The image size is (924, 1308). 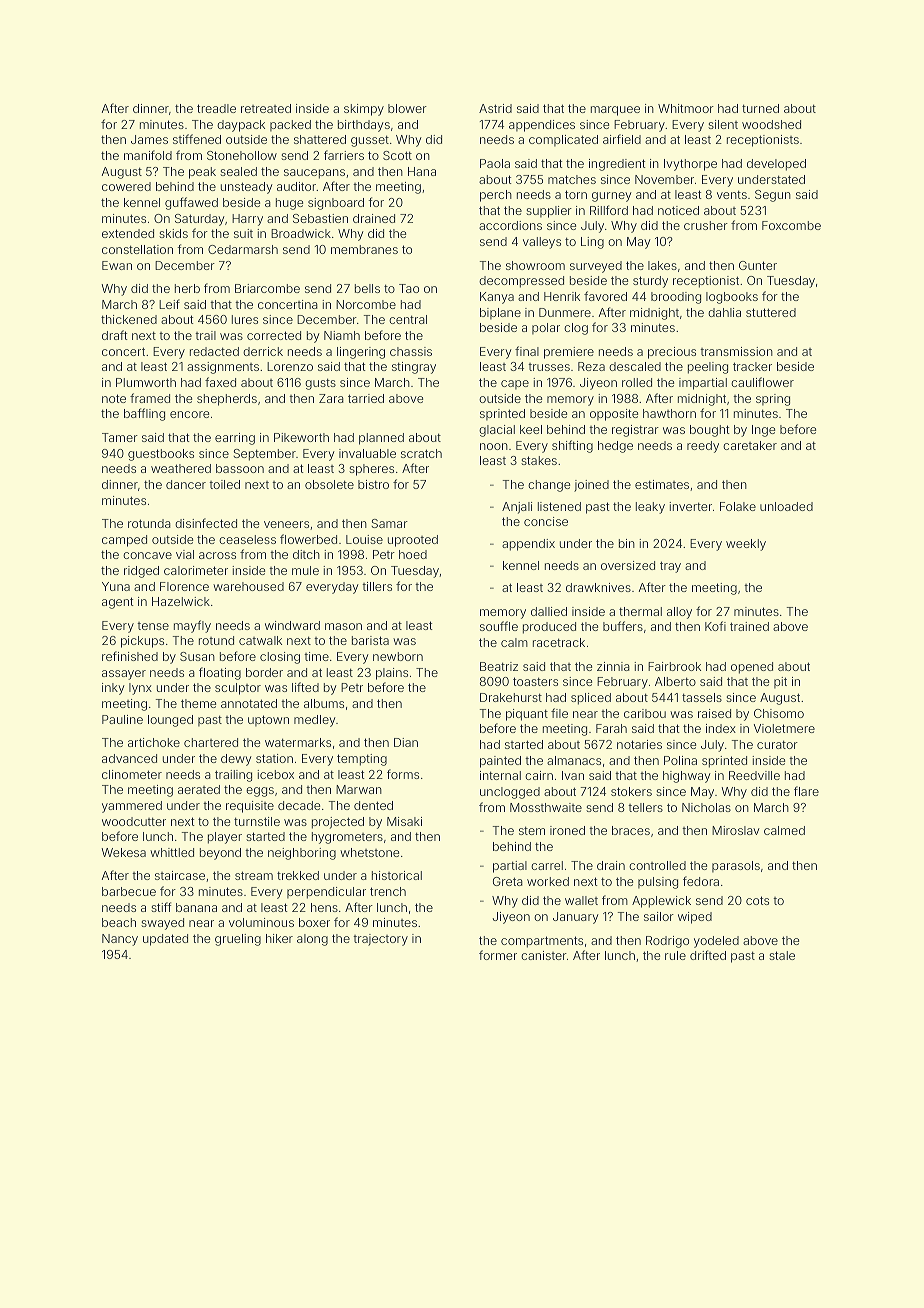 I want to click on stale, so click(x=782, y=955).
